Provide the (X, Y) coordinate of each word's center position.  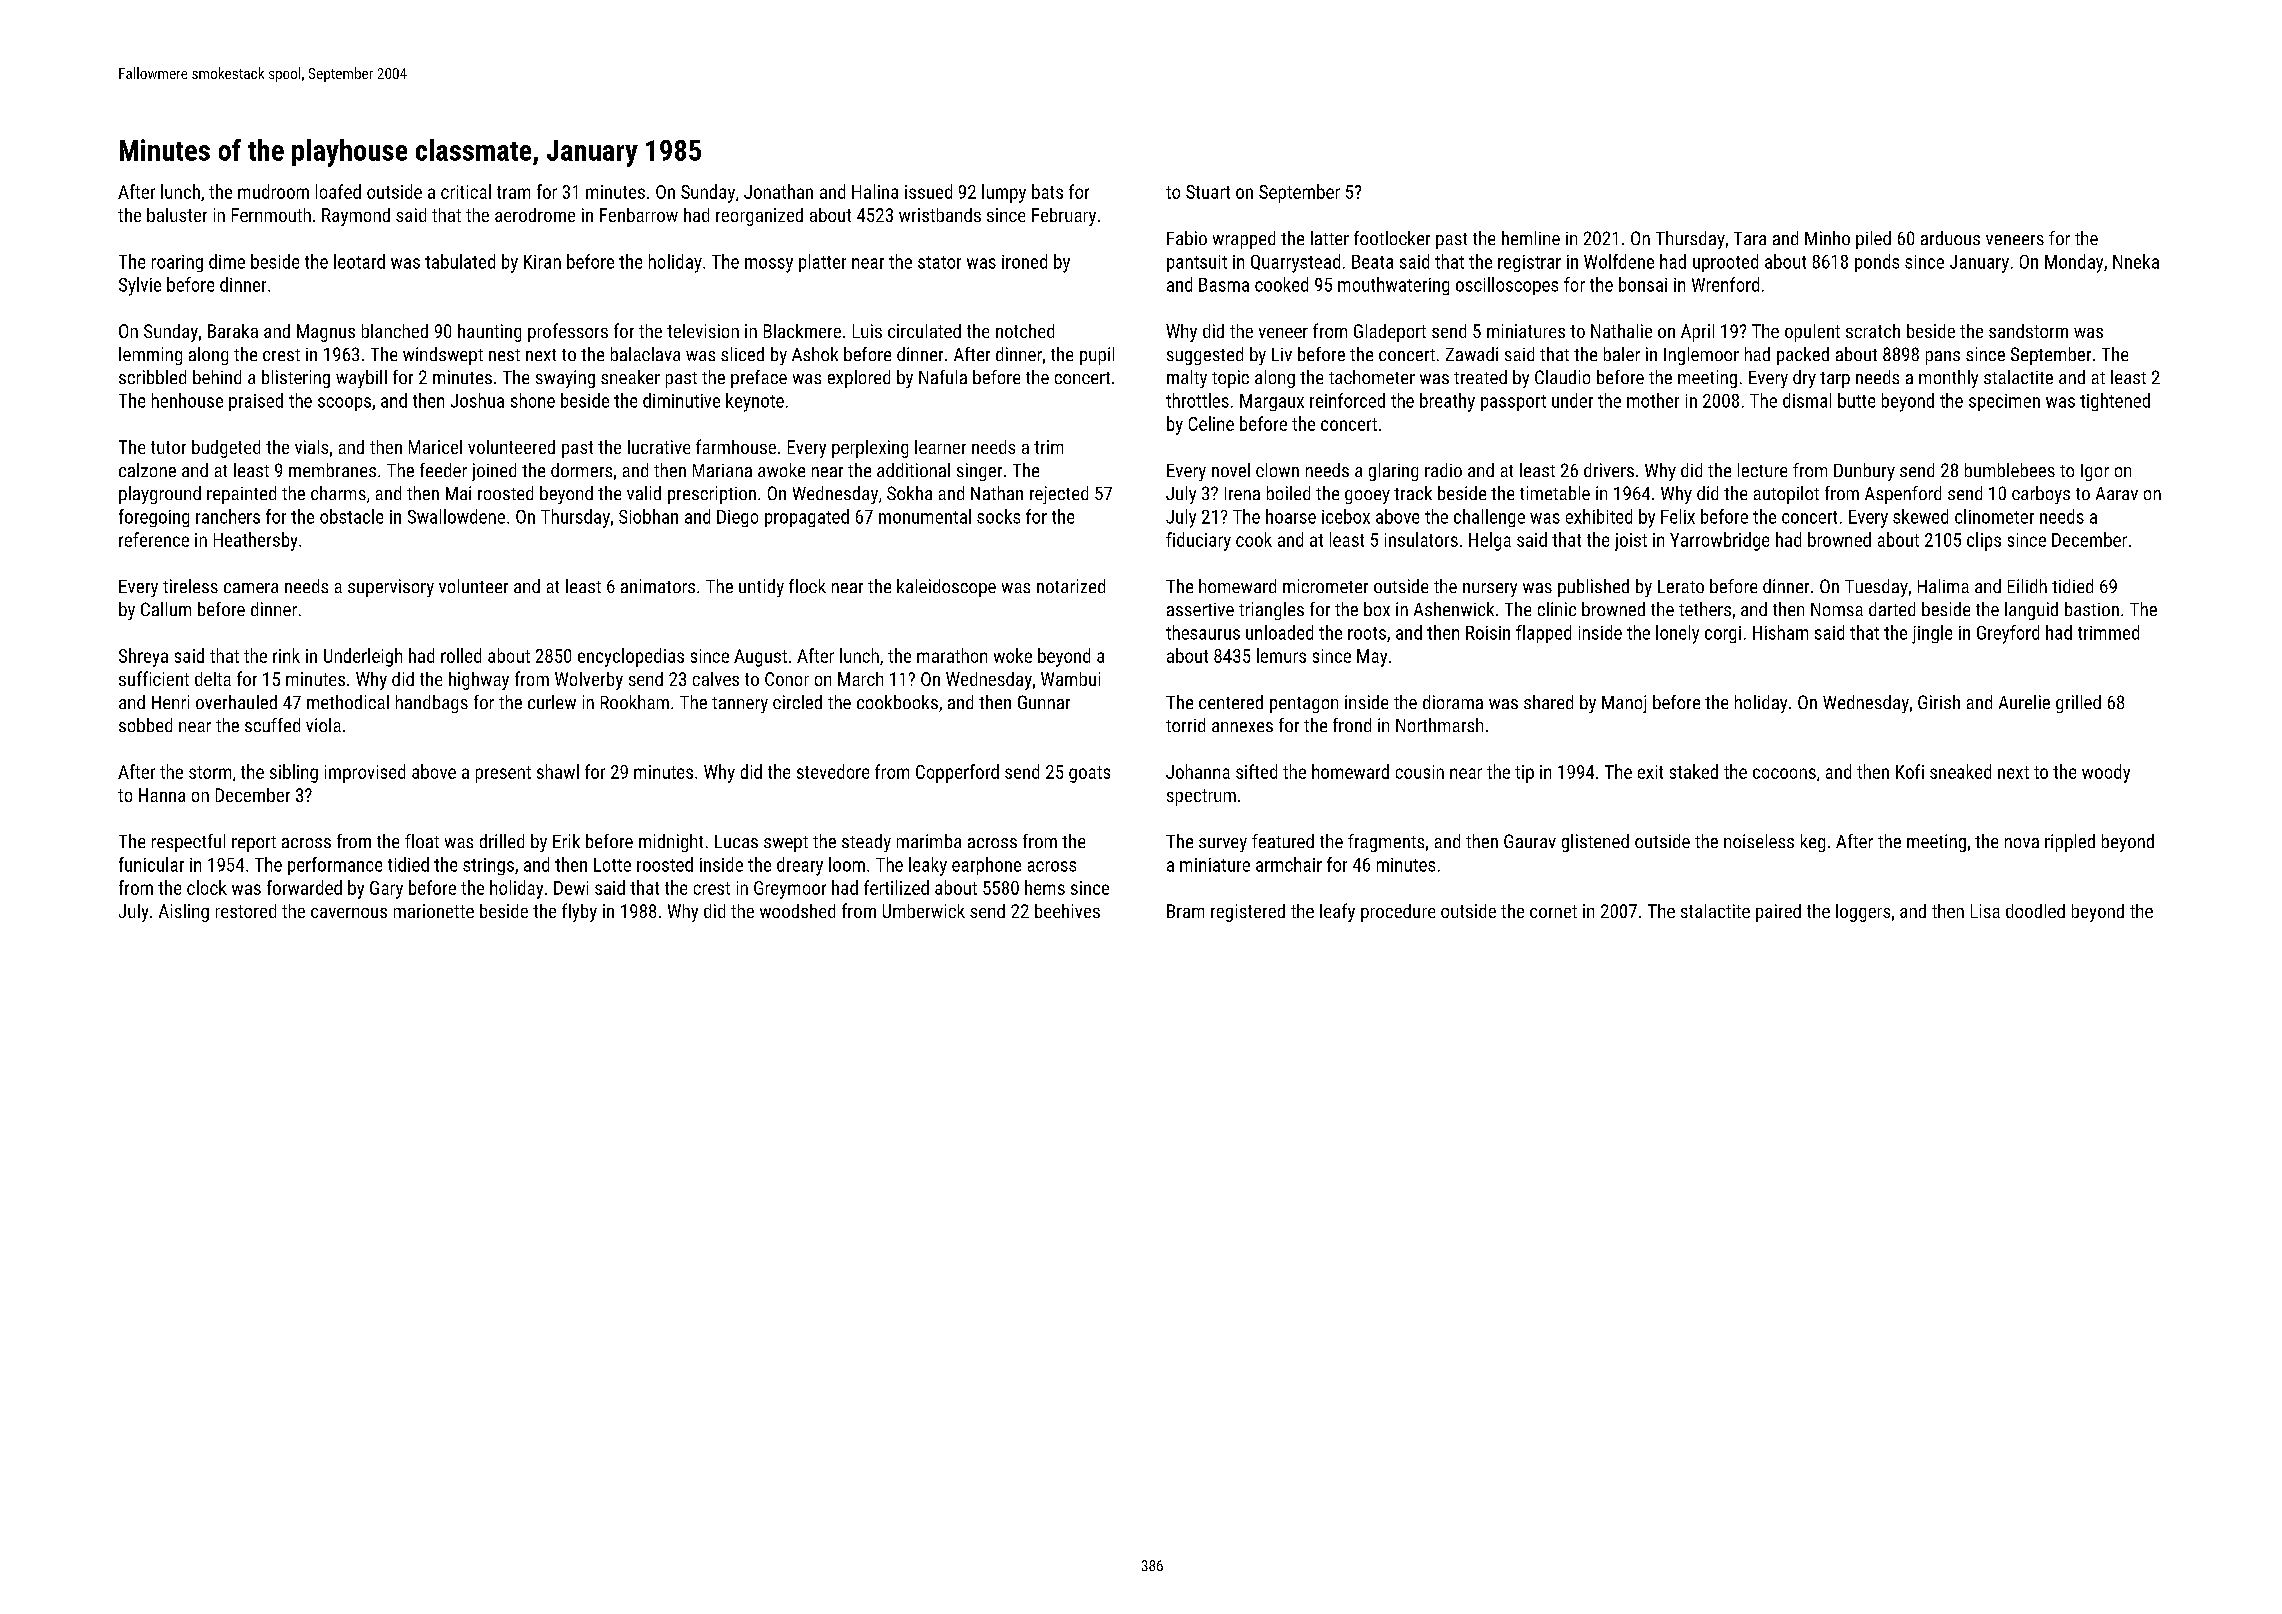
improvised (365, 773)
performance (335, 866)
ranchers (228, 516)
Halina (875, 191)
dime (227, 261)
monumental (925, 516)
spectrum (1201, 797)
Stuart (1208, 192)
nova (2022, 843)
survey (1223, 845)
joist (1631, 542)
